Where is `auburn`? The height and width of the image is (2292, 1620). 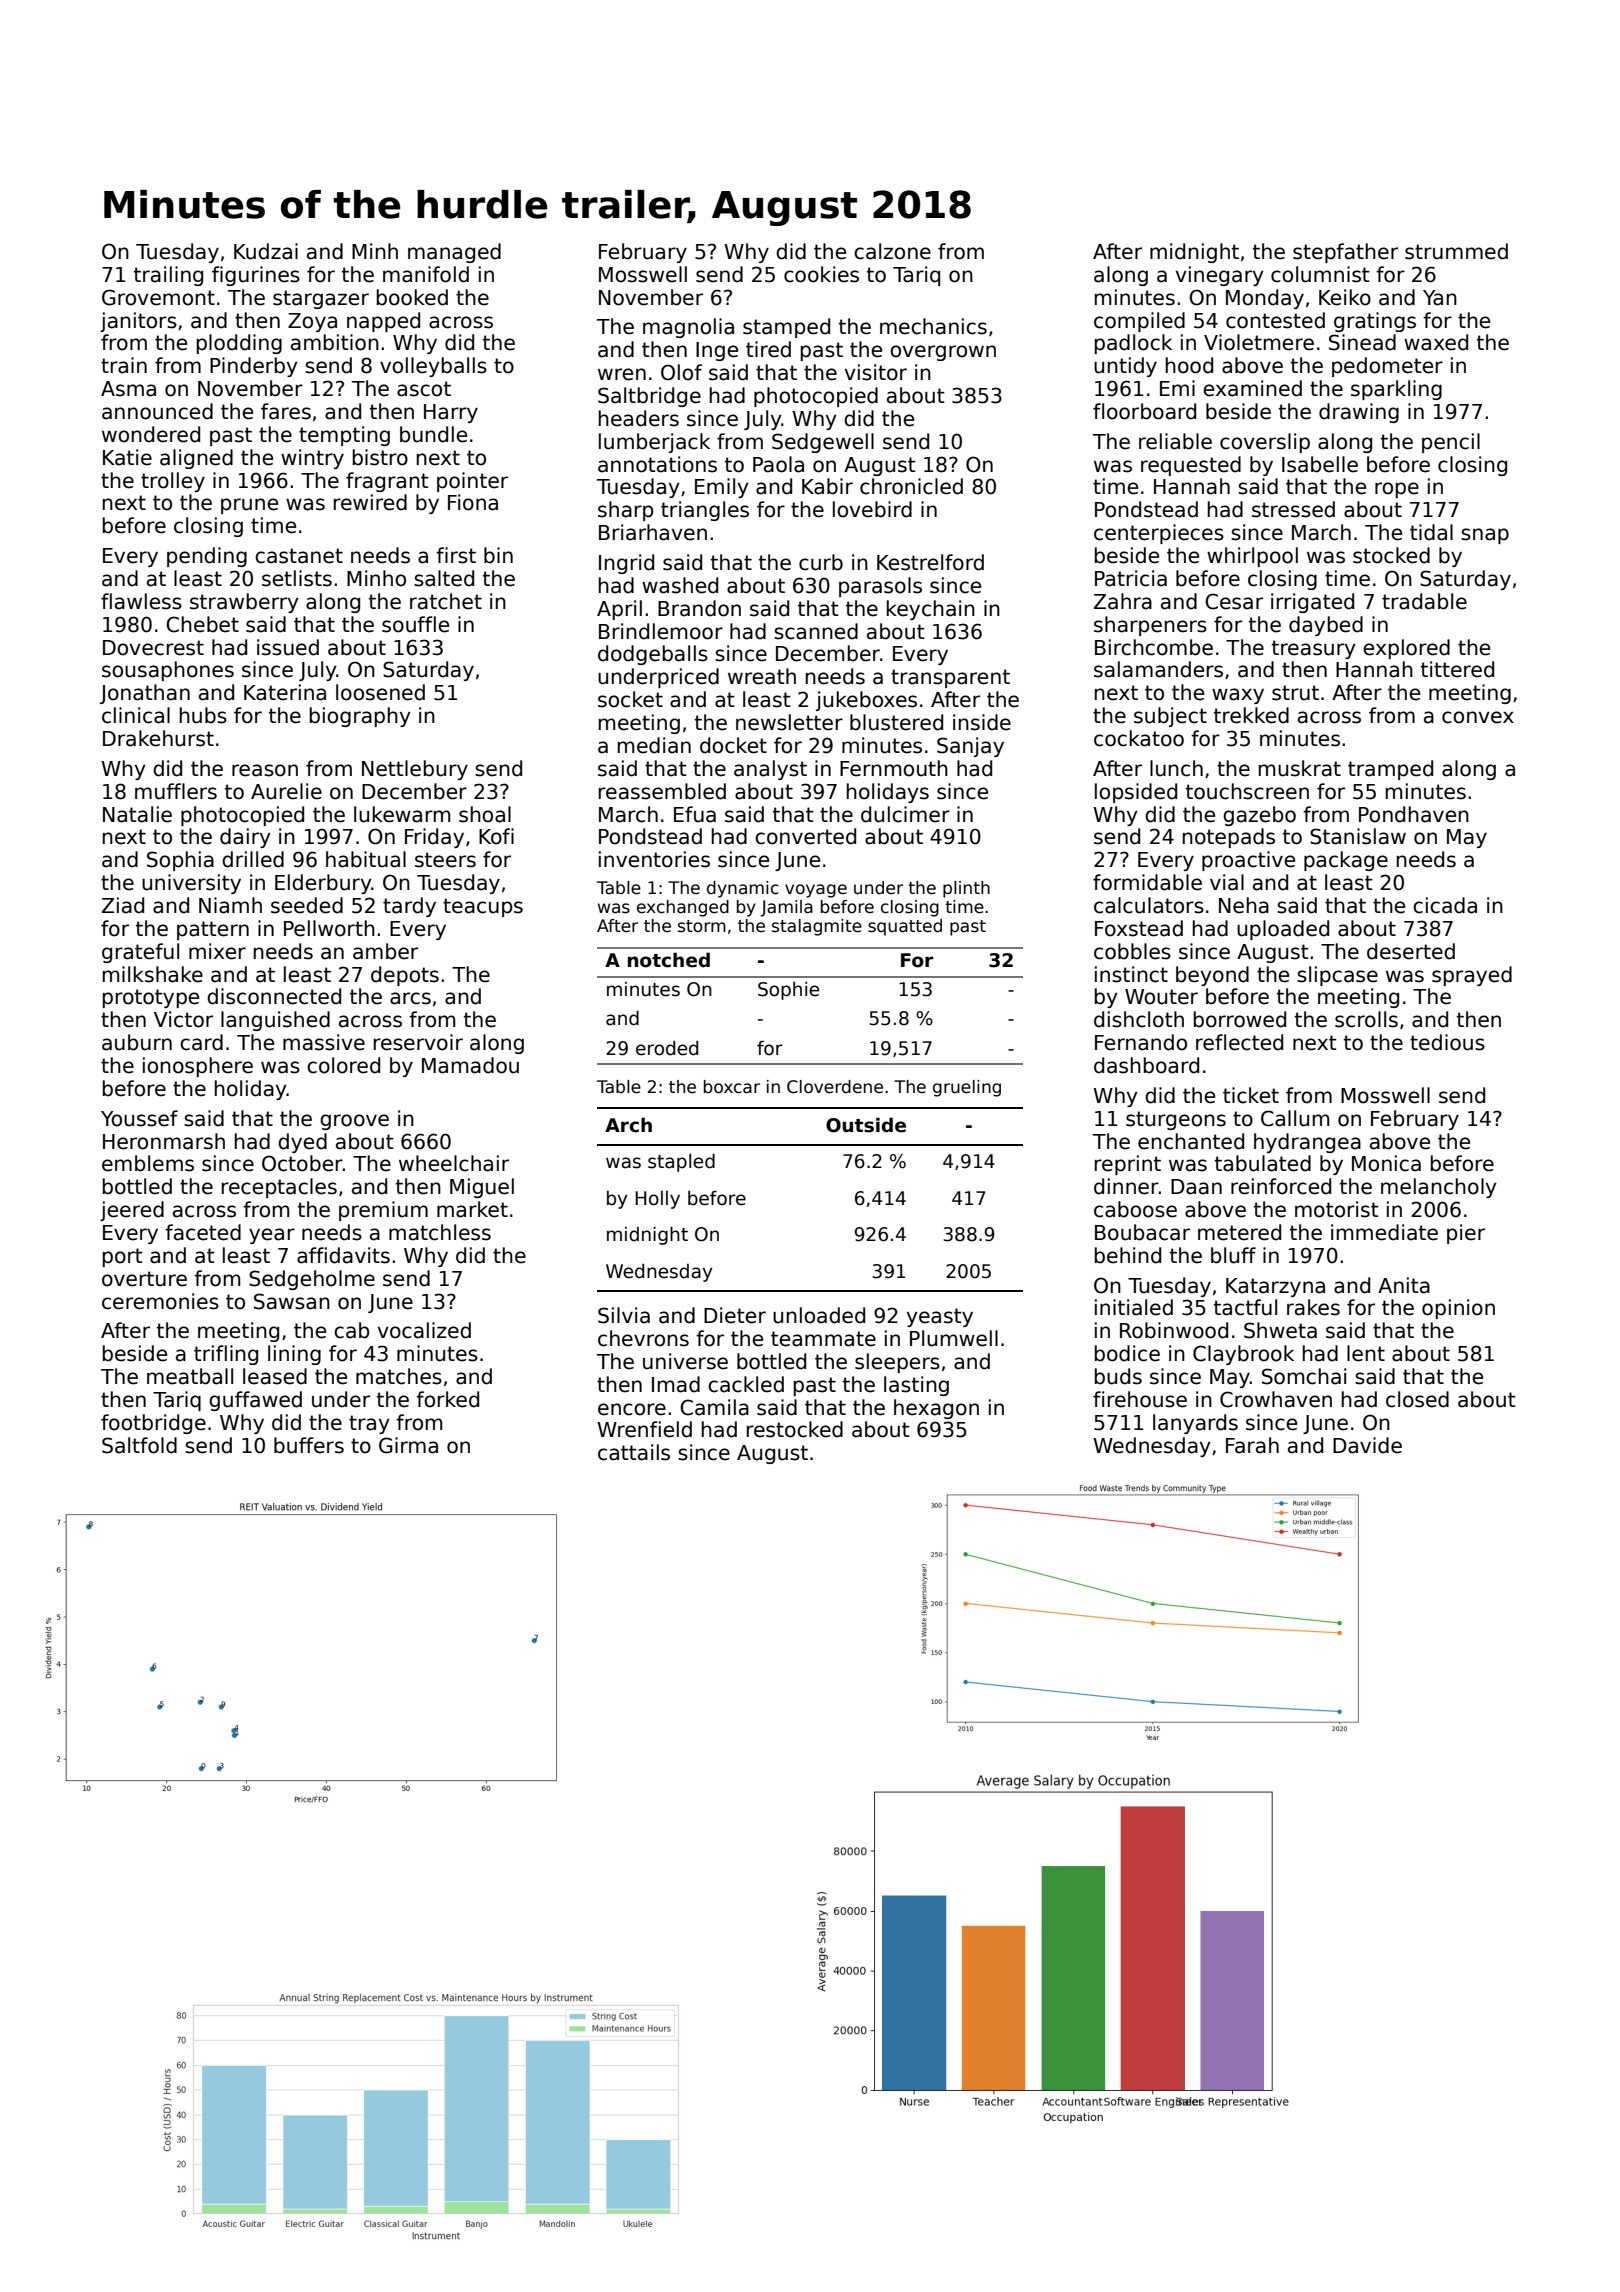
auburn is located at coordinates (137, 1042).
